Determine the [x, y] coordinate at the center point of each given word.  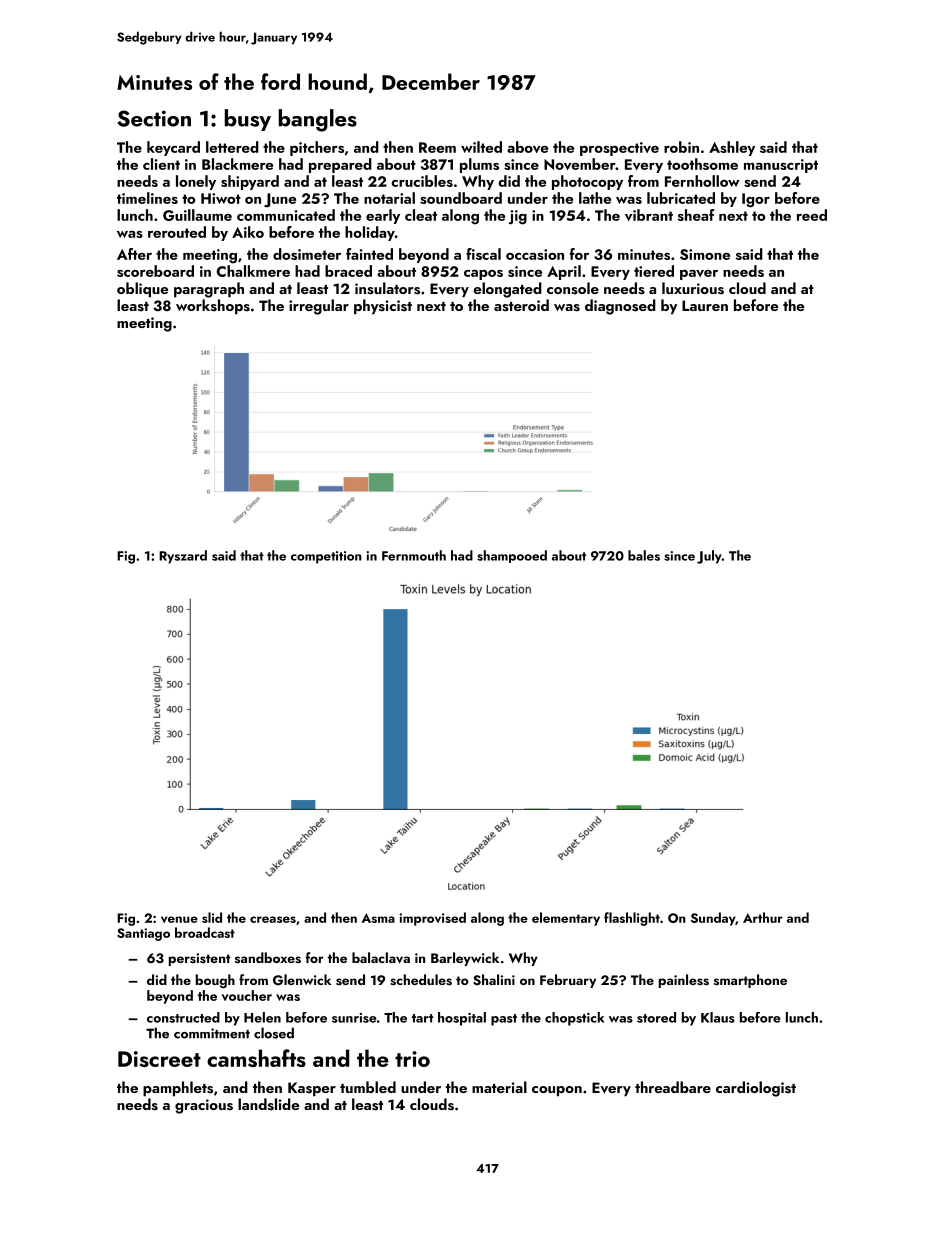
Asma [378, 918]
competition [326, 557]
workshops [213, 307]
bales [644, 555]
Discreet [159, 1059]
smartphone [750, 981]
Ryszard [183, 557]
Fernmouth [414, 555]
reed [812, 215]
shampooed [512, 556]
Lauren [705, 305]
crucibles [422, 181]
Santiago [143, 934]
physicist [383, 307]
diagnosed [620, 307]
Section [154, 118]
